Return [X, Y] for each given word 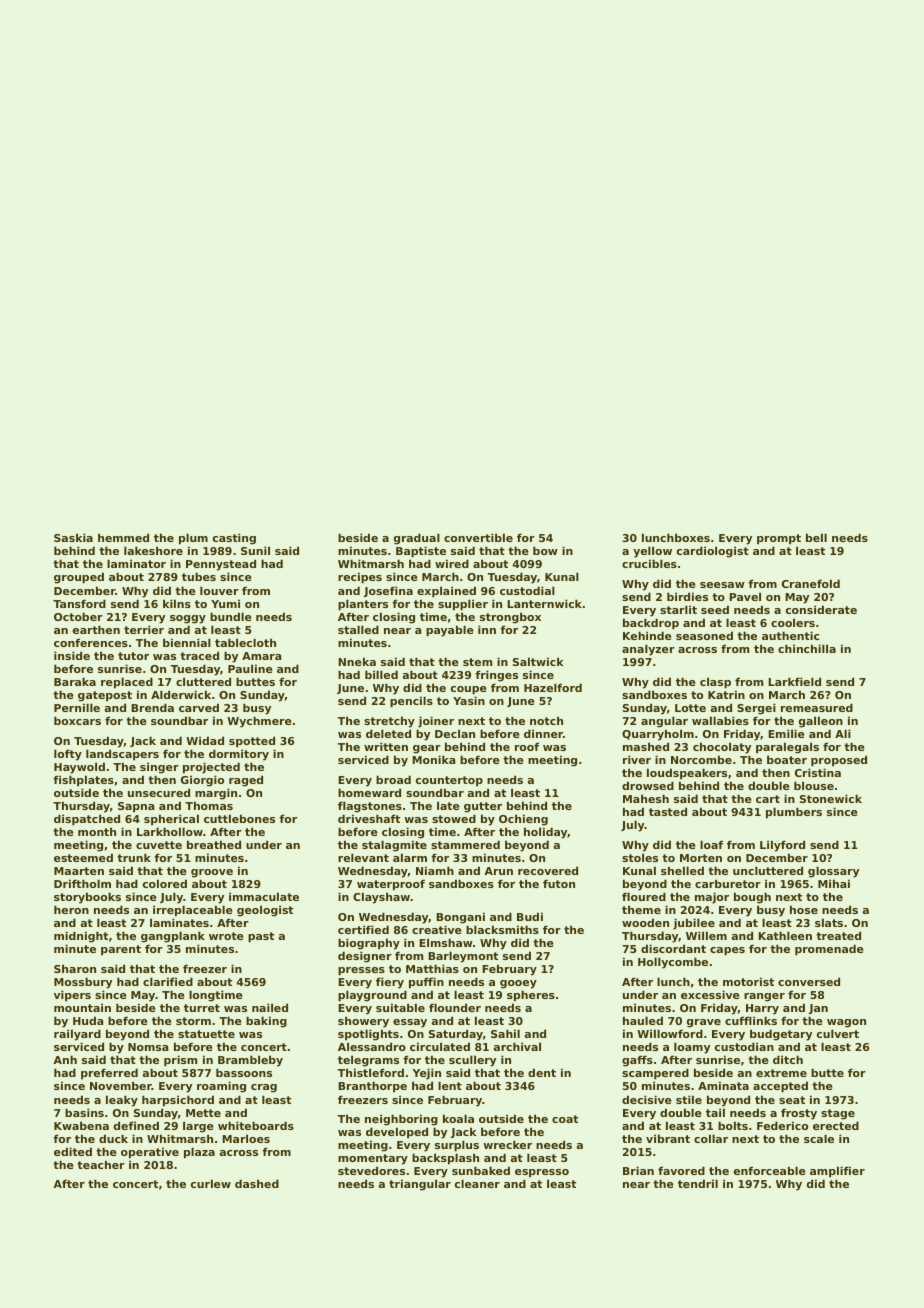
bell [816, 537]
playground [372, 996]
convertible [478, 537]
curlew [211, 1183]
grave [704, 1023]
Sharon [75, 968]
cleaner [477, 1183]
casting [234, 539]
